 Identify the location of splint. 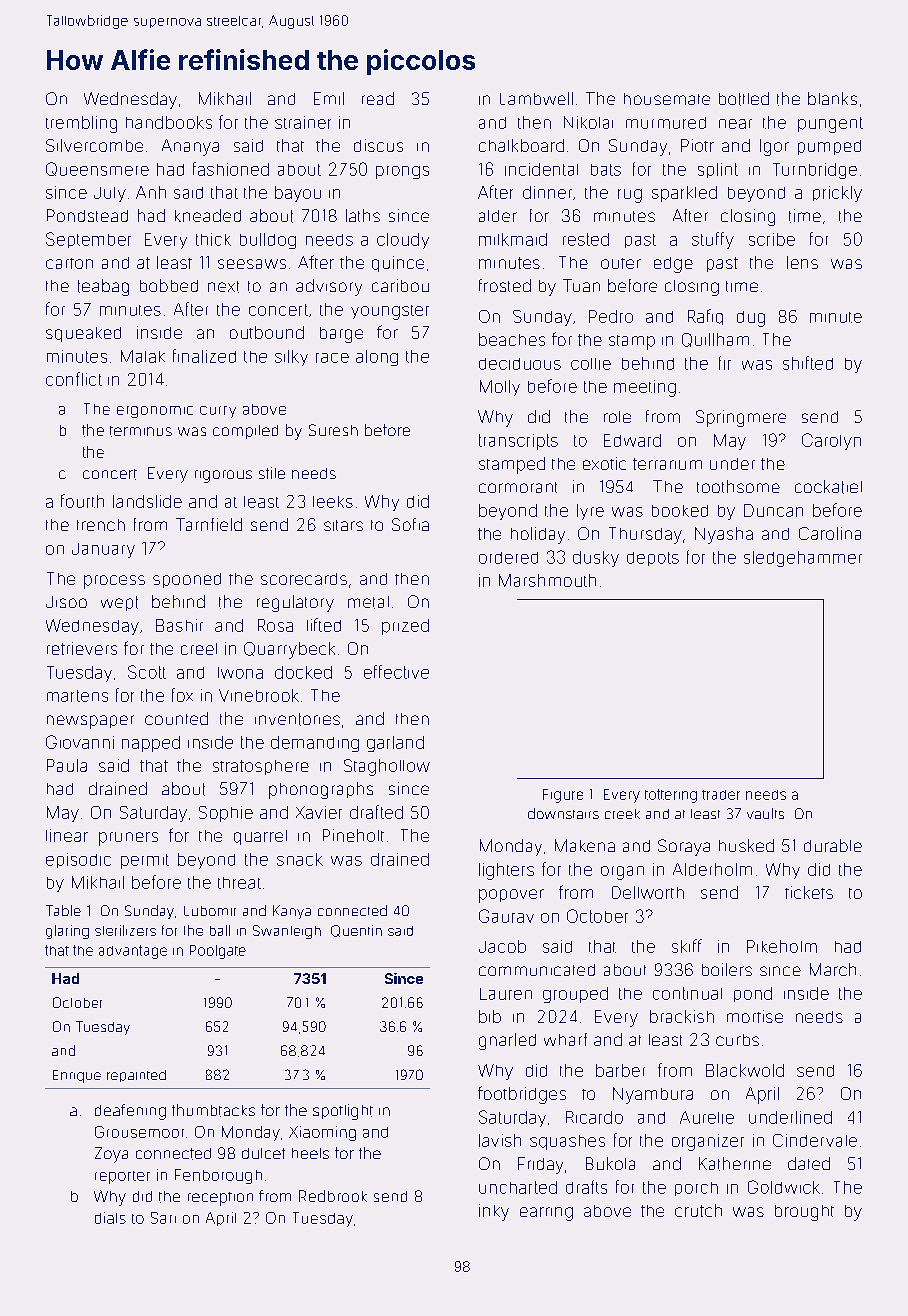
(718, 170).
